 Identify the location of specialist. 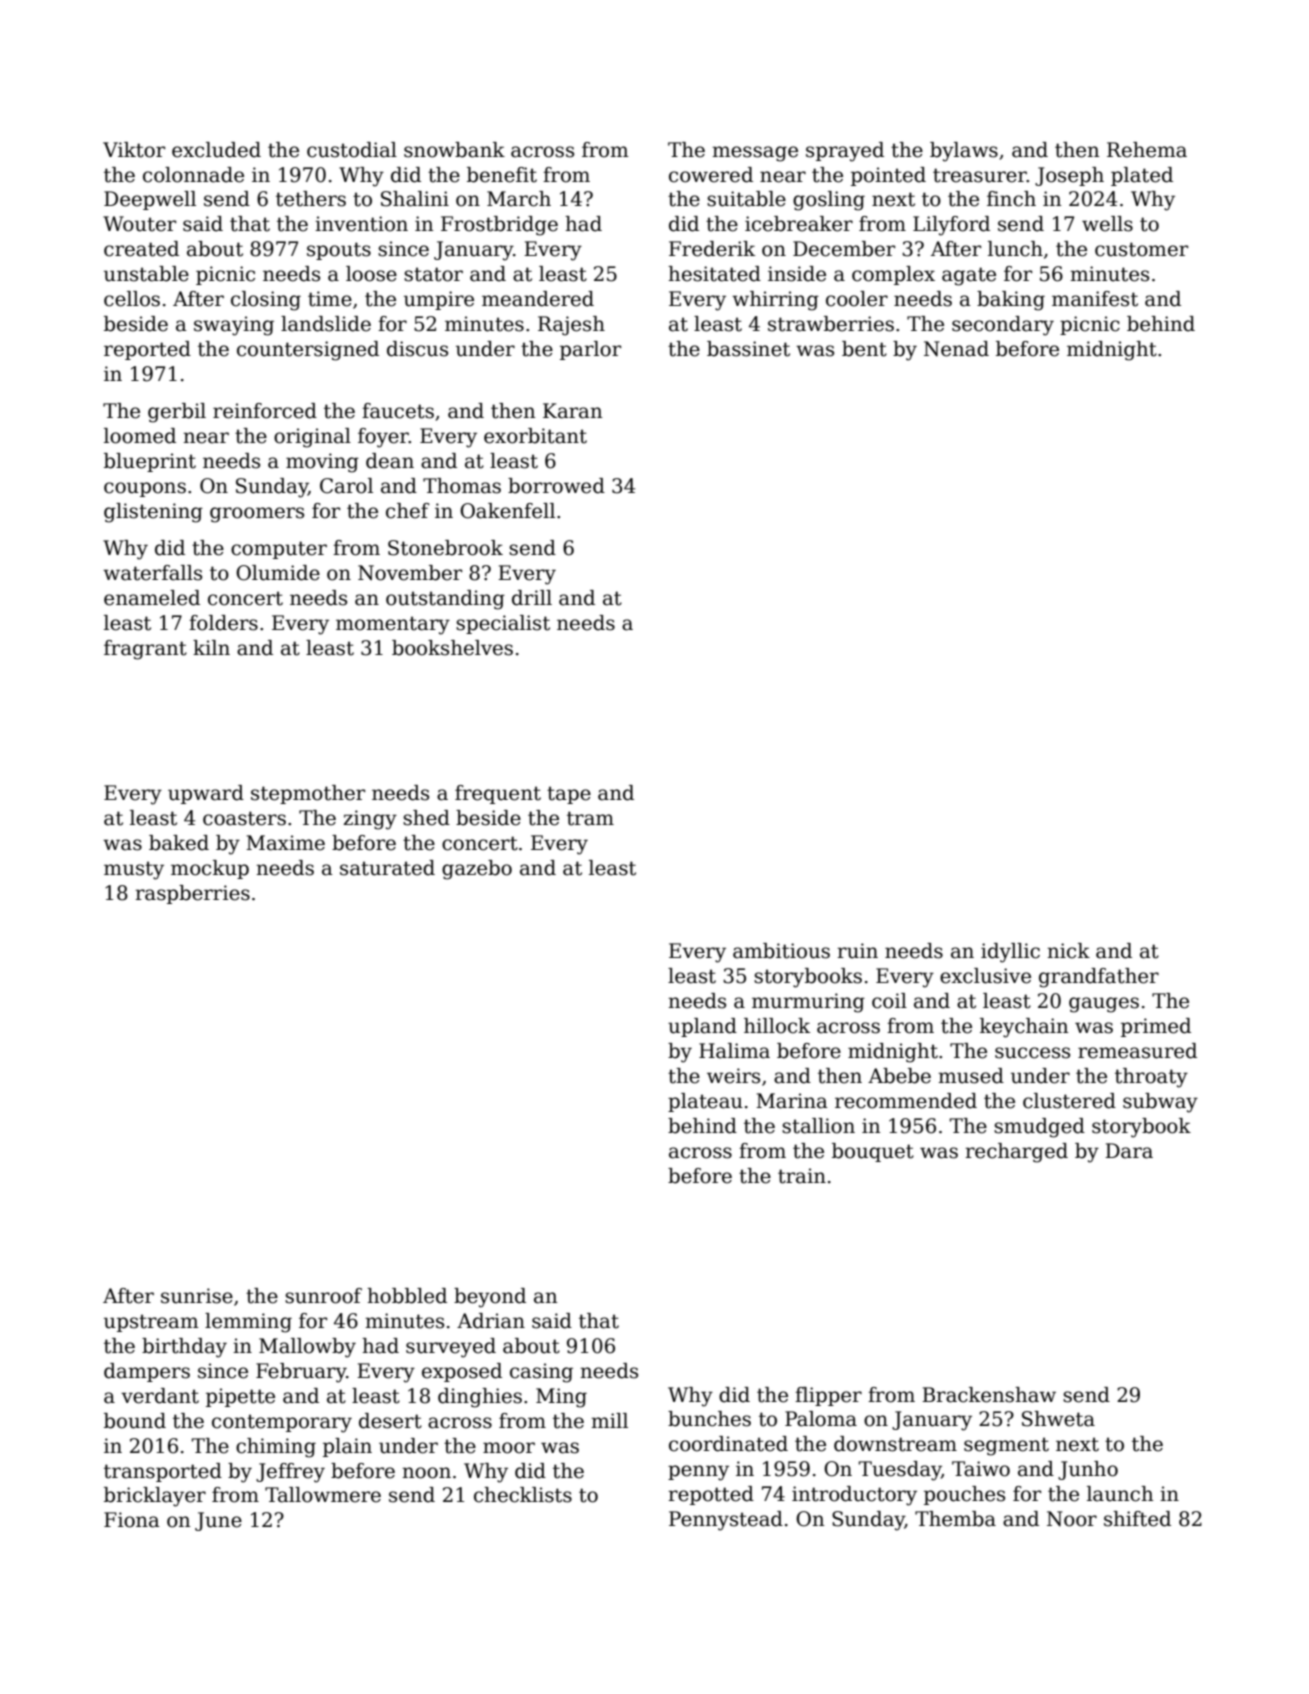
(503, 624).
